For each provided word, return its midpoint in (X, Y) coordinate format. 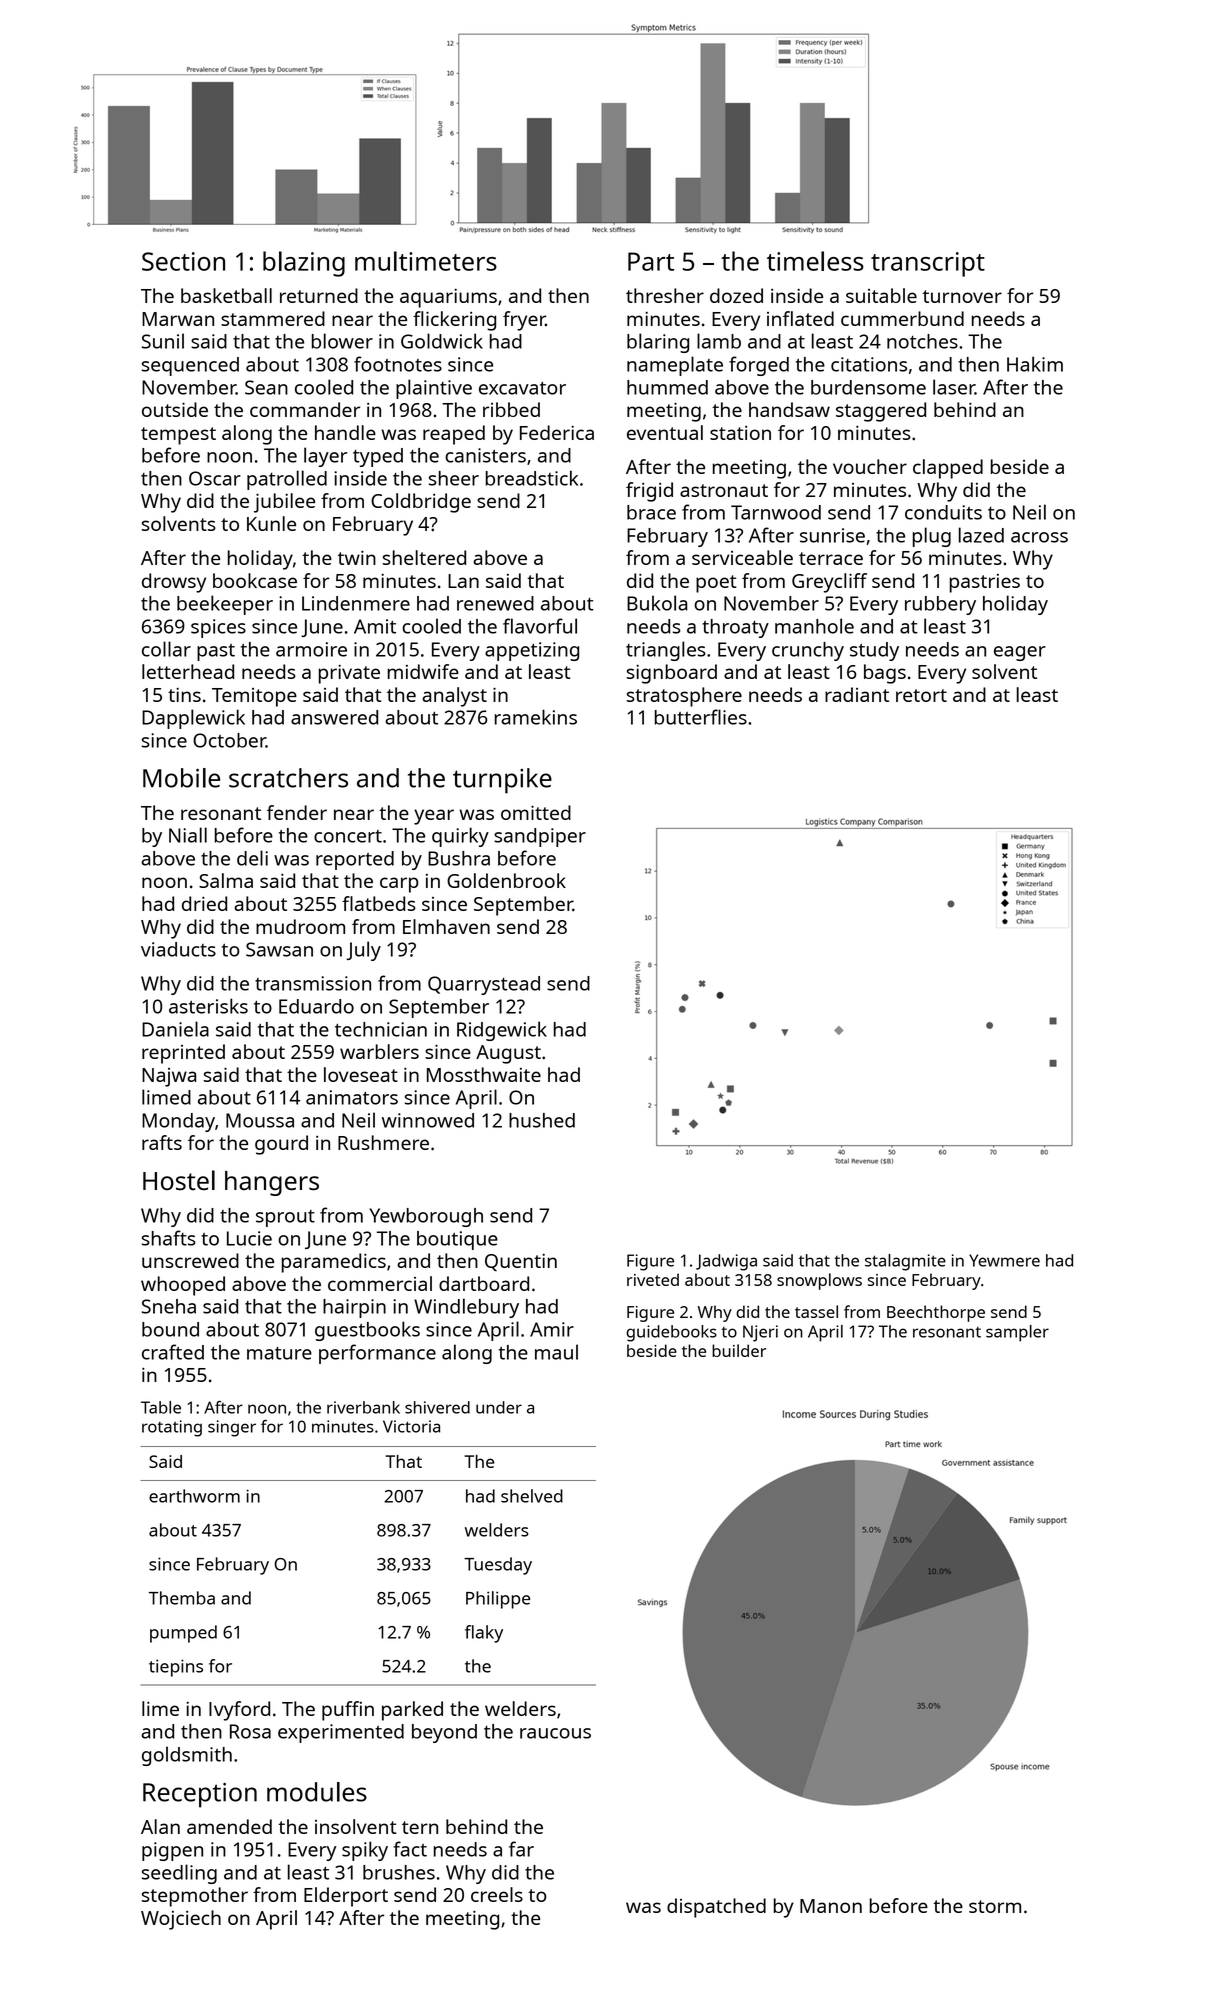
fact (410, 1849)
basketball (226, 295)
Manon (831, 1906)
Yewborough (426, 1217)
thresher (665, 295)
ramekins (536, 717)
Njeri (760, 1333)
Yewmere (1004, 1260)
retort (921, 695)
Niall (188, 835)
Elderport (346, 1897)
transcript (928, 264)
